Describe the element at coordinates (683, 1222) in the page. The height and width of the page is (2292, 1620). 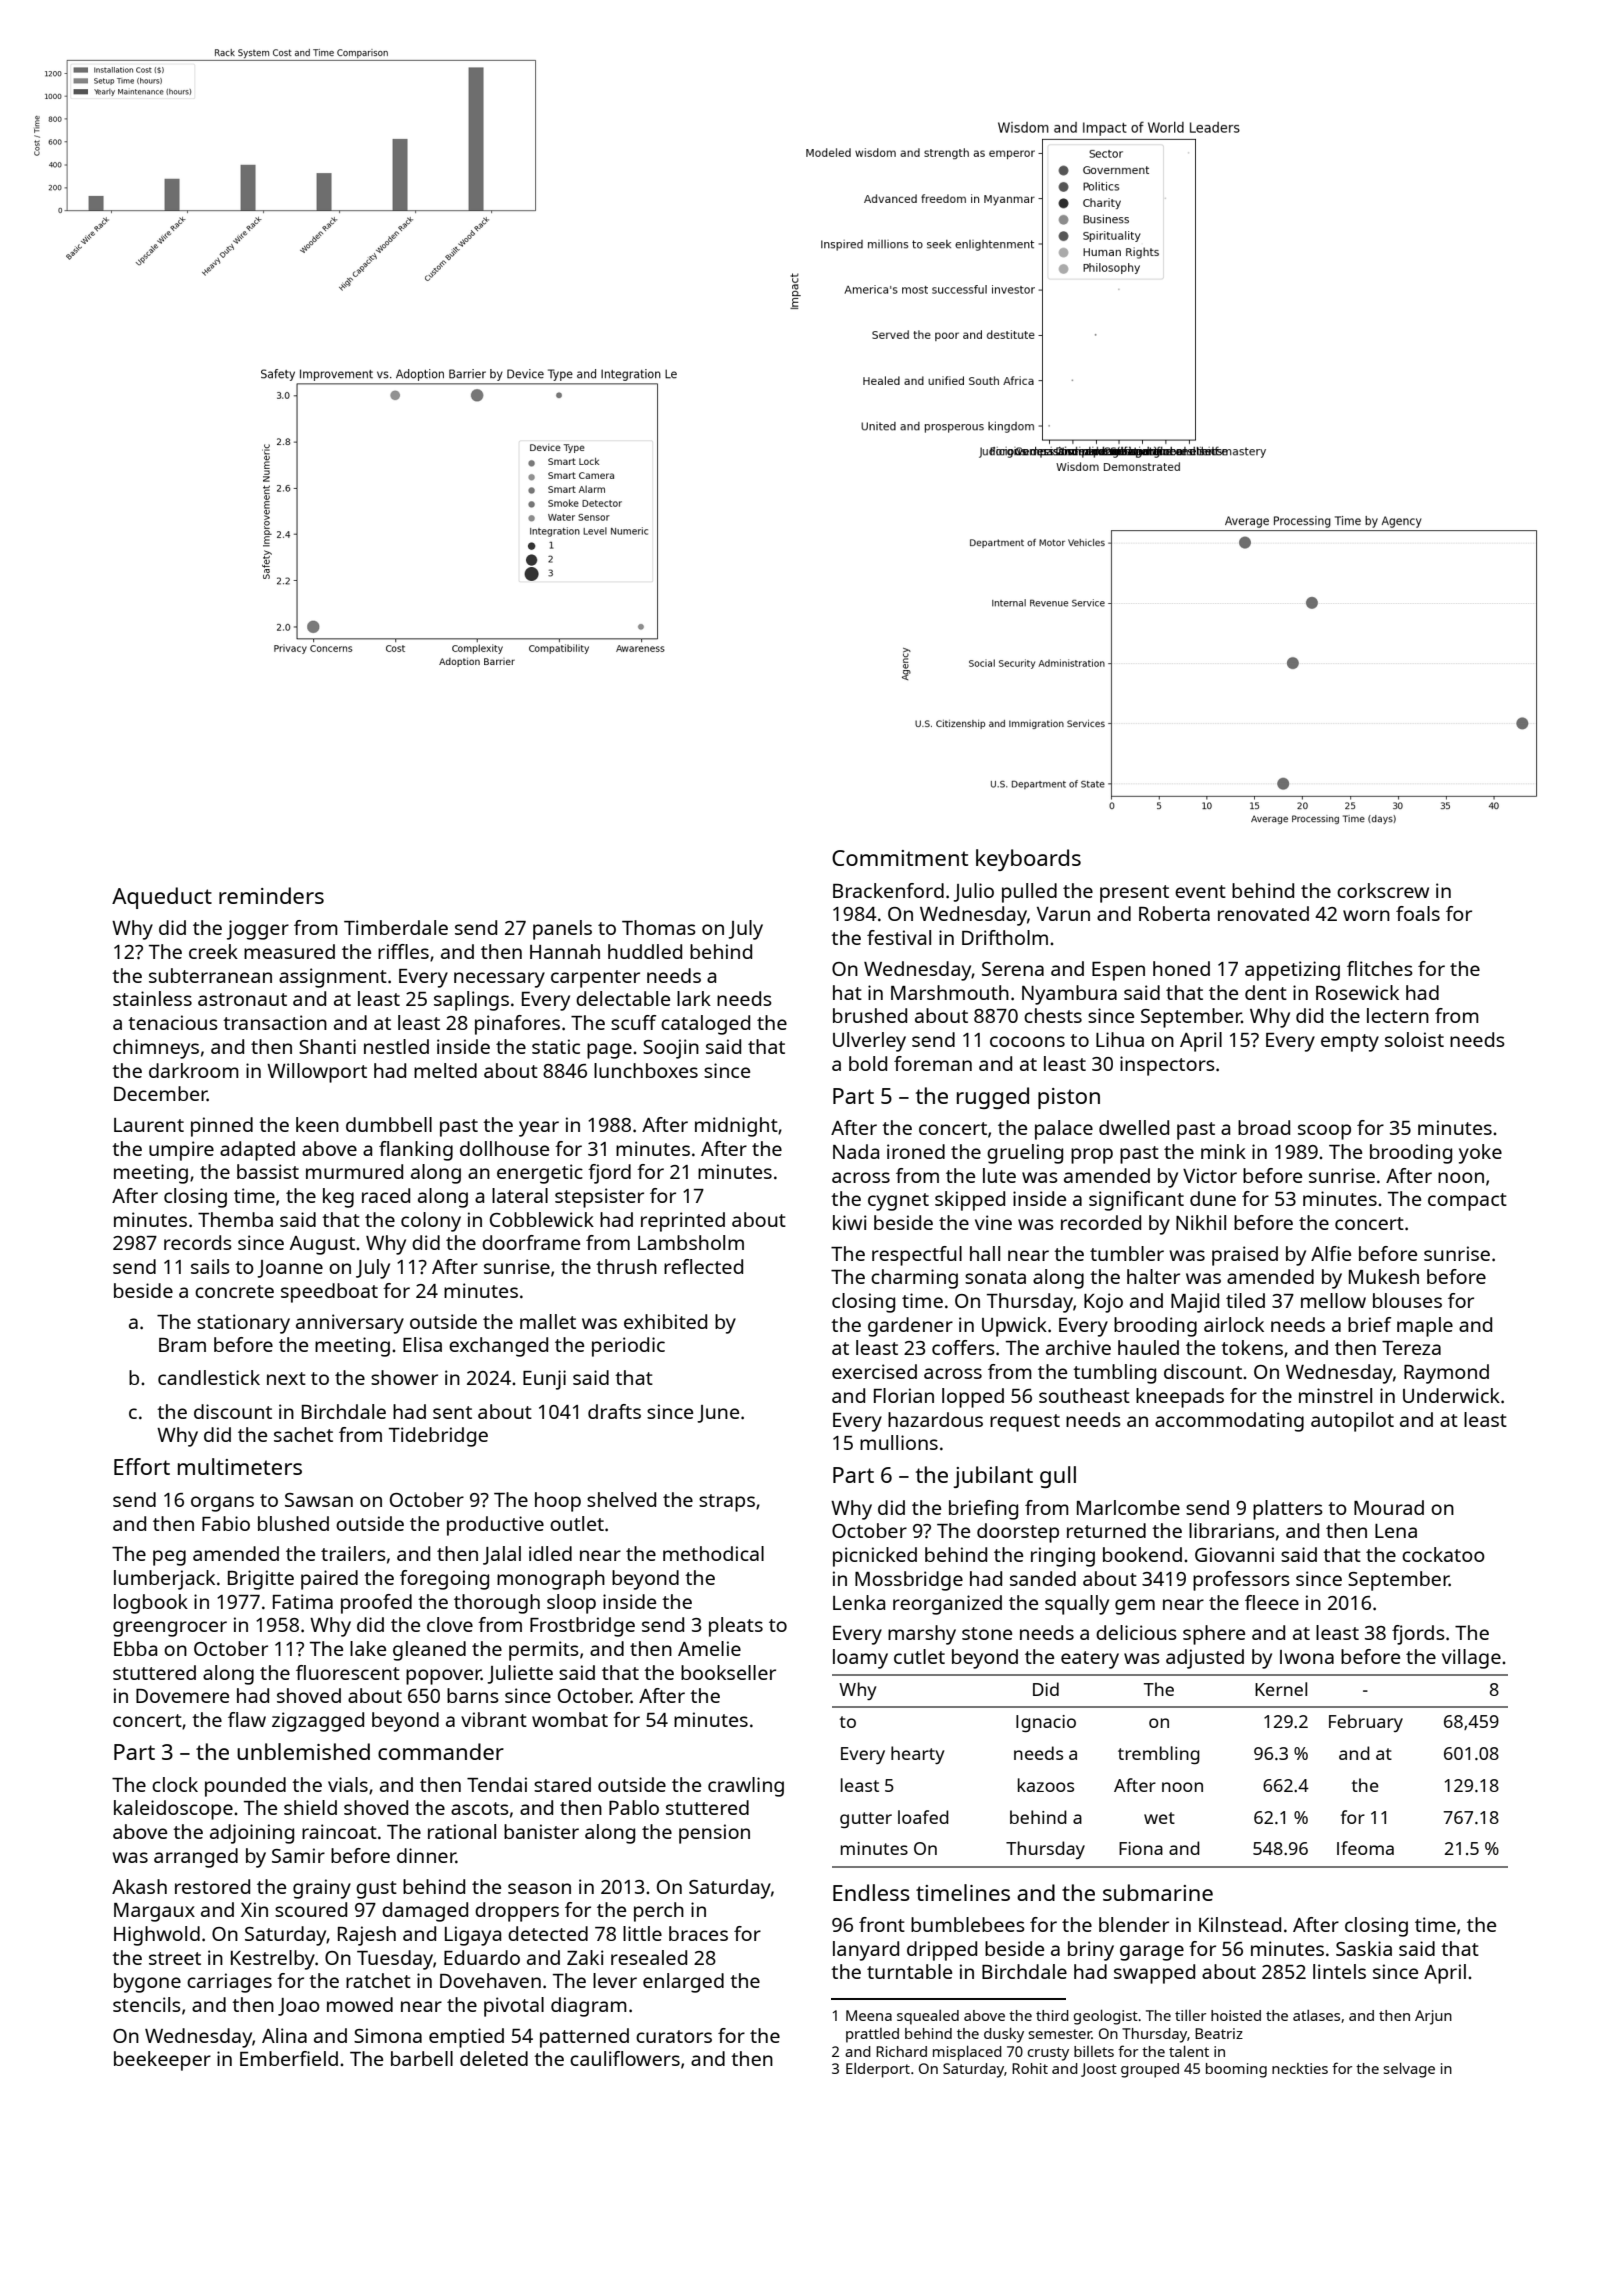
I see `reprinted` at that location.
